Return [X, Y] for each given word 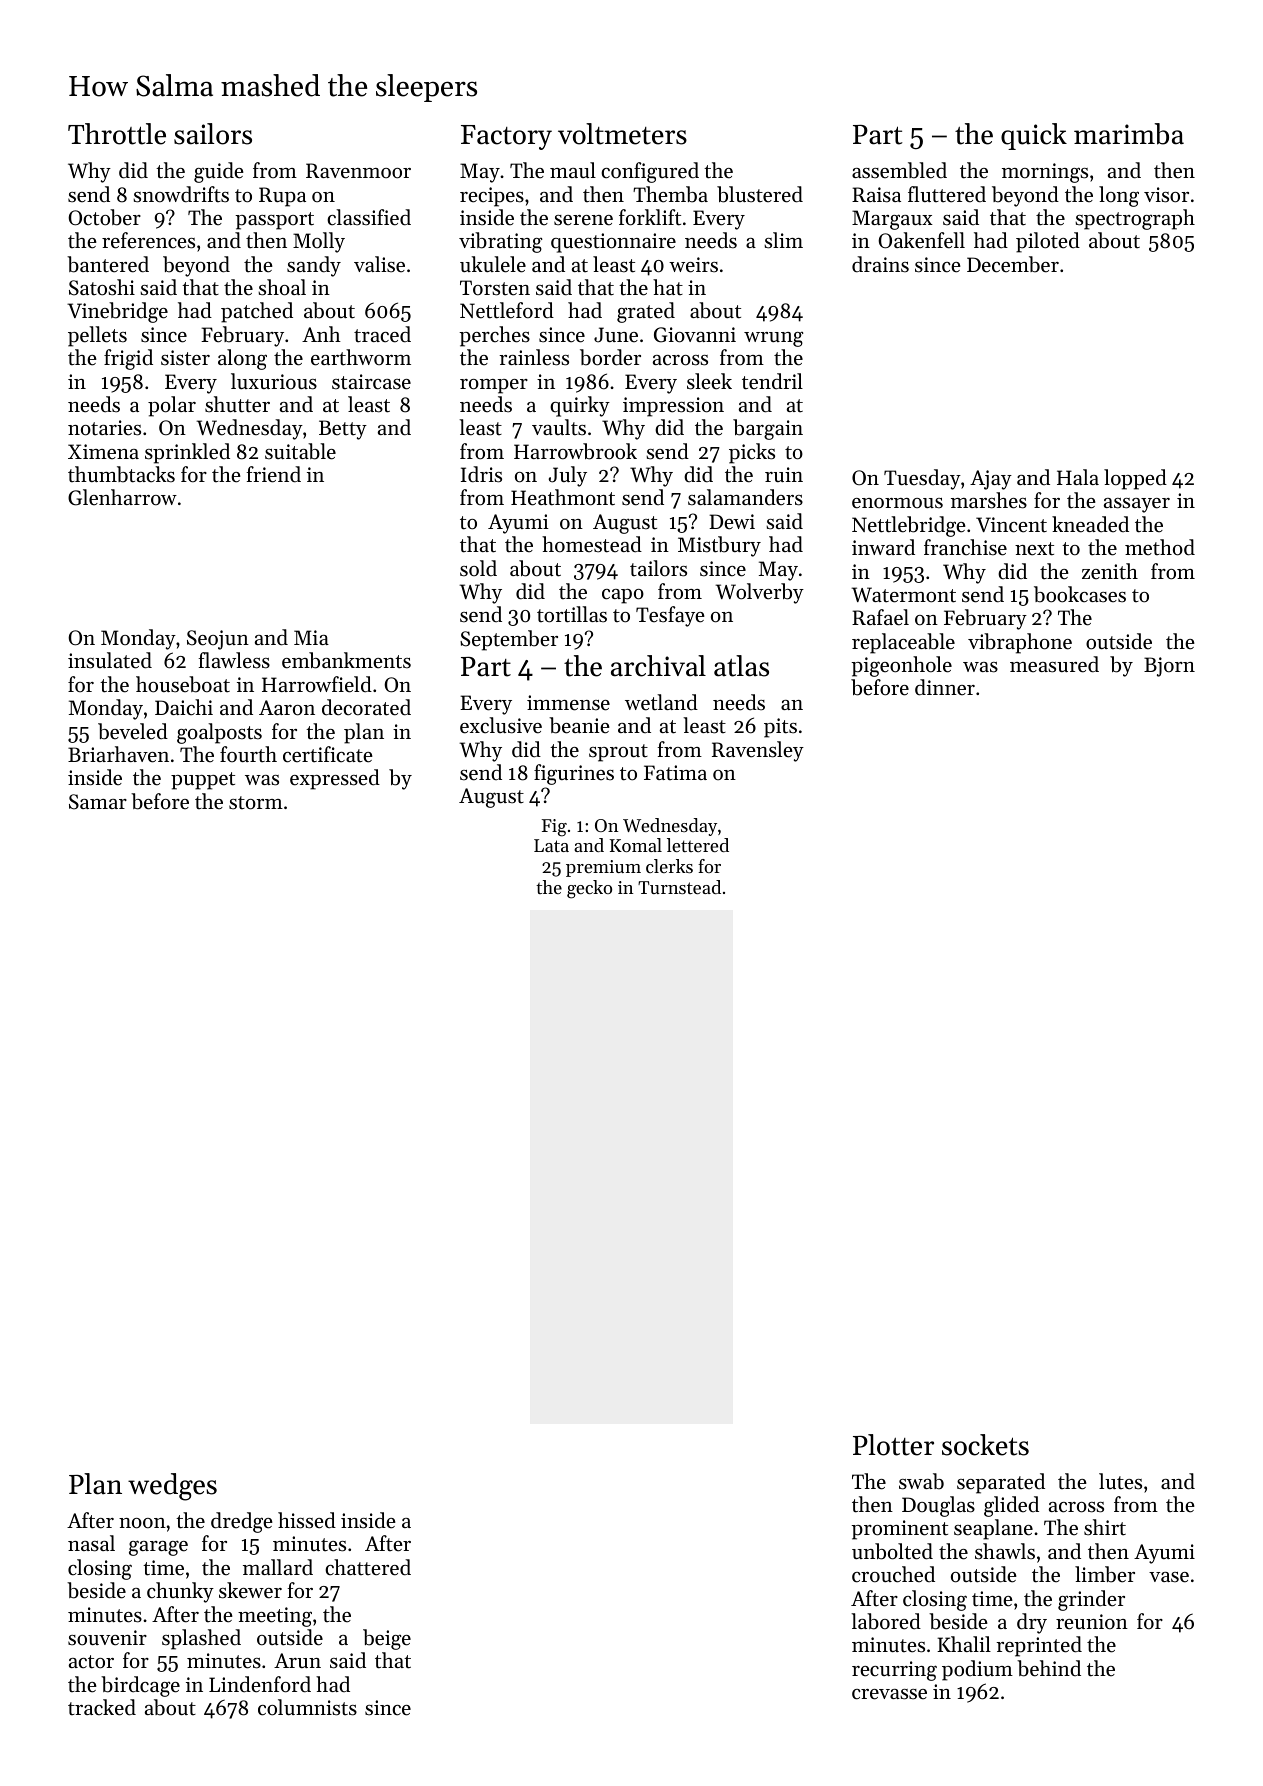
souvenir [107, 1638]
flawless [234, 660]
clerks [669, 866]
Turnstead [679, 887]
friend [273, 474]
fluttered [947, 194]
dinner [945, 687]
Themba [670, 194]
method [1160, 547]
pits [780, 728]
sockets [985, 1445]
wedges [172, 1487]
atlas [741, 666]
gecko [589, 889]
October [104, 217]
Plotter [893, 1445]
